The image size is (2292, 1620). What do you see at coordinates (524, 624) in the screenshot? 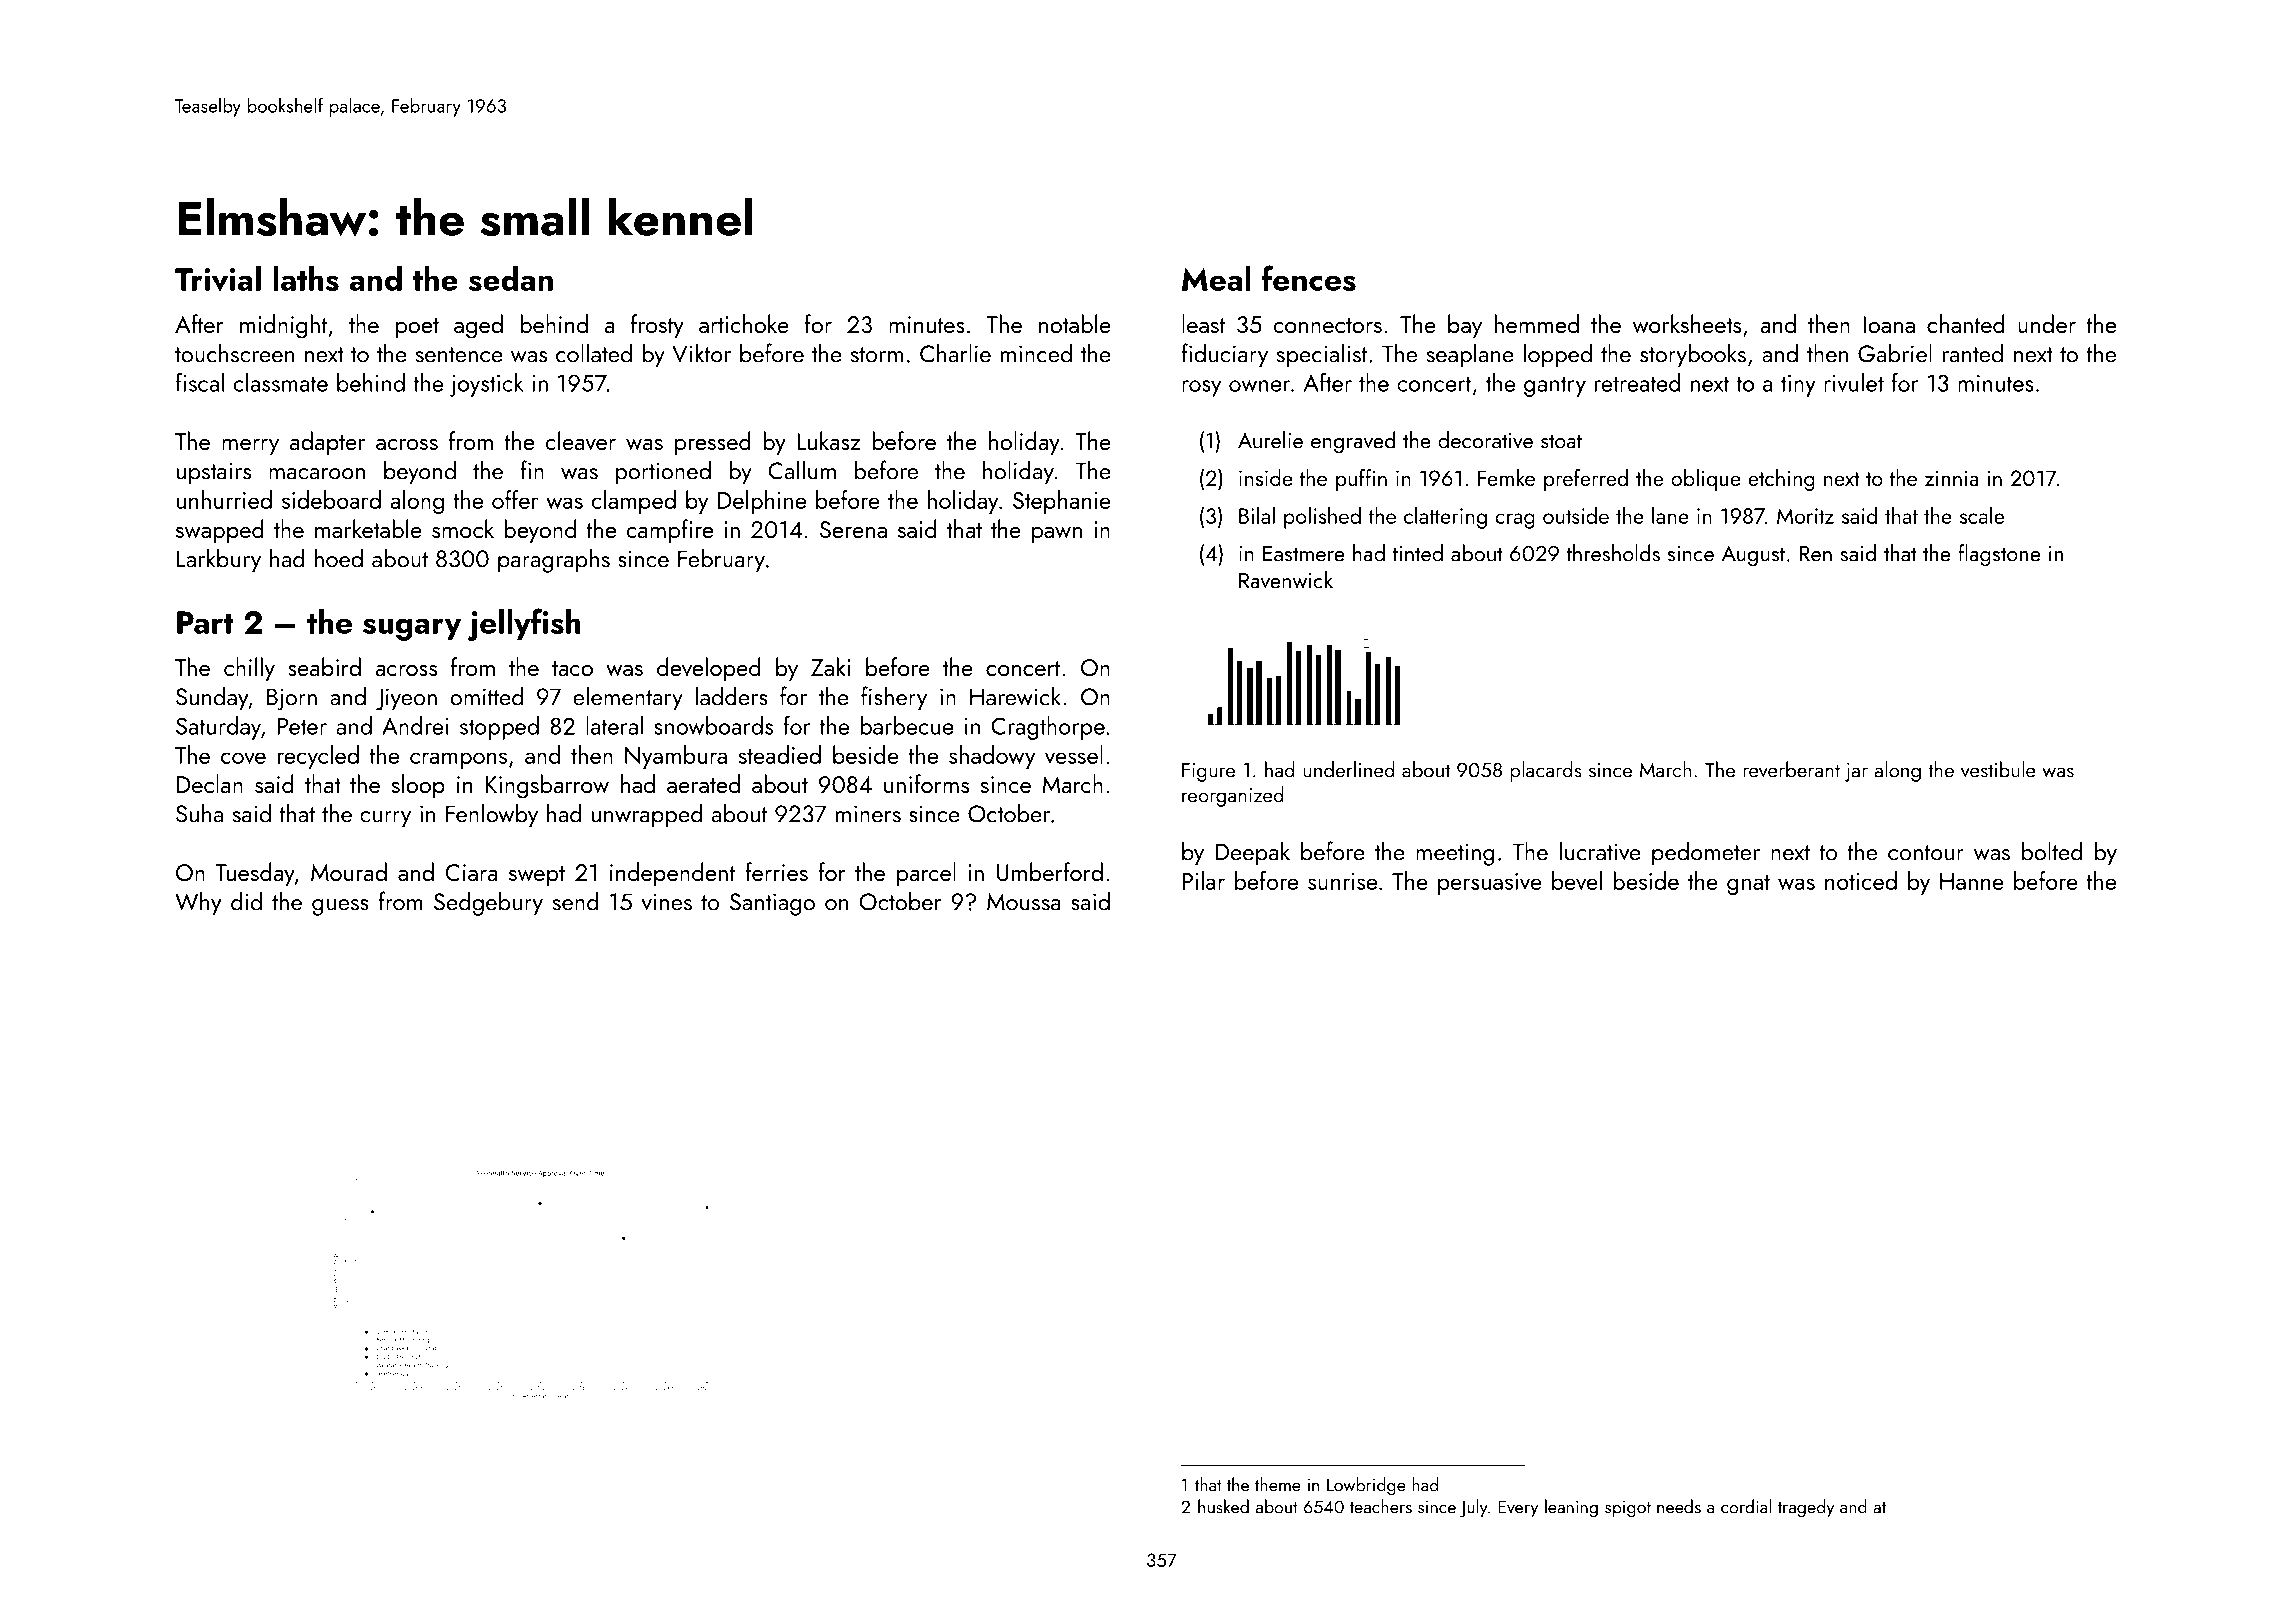
I see `jellyfish` at bounding box center [524, 624].
